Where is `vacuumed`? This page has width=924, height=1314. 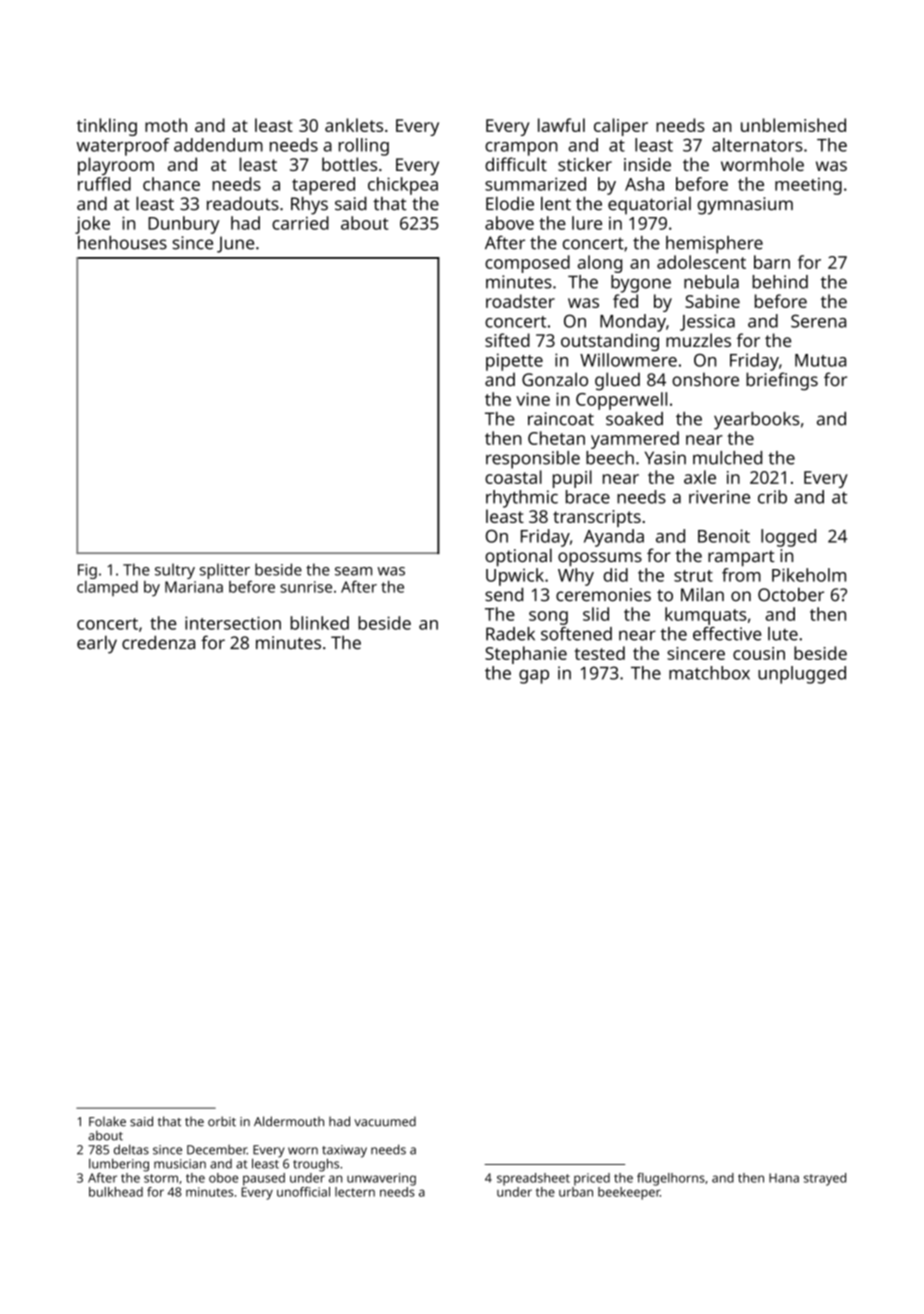 vacuumed is located at coordinates (385, 1121).
